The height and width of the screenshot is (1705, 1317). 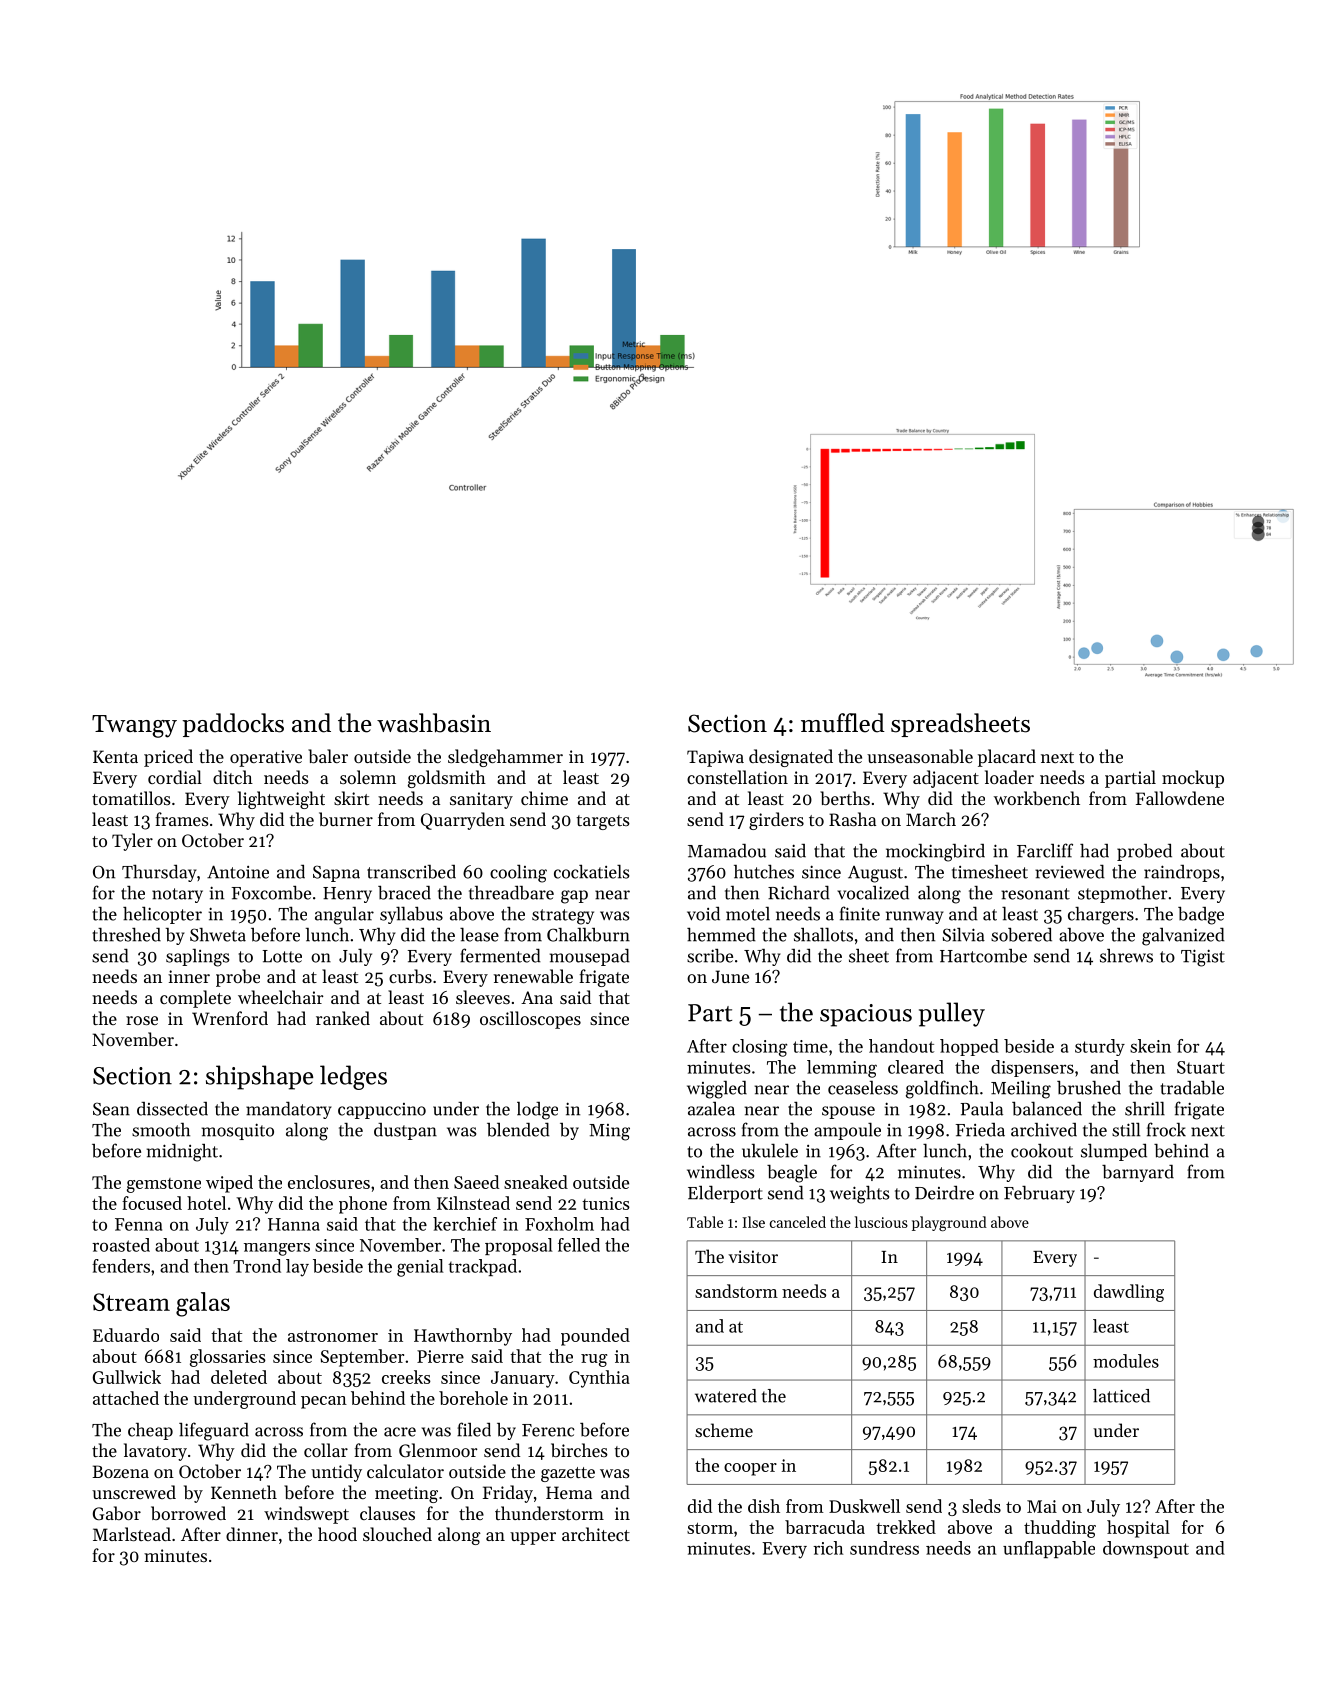 What do you see at coordinates (1049, 1549) in the screenshot?
I see `unflappable` at bounding box center [1049, 1549].
